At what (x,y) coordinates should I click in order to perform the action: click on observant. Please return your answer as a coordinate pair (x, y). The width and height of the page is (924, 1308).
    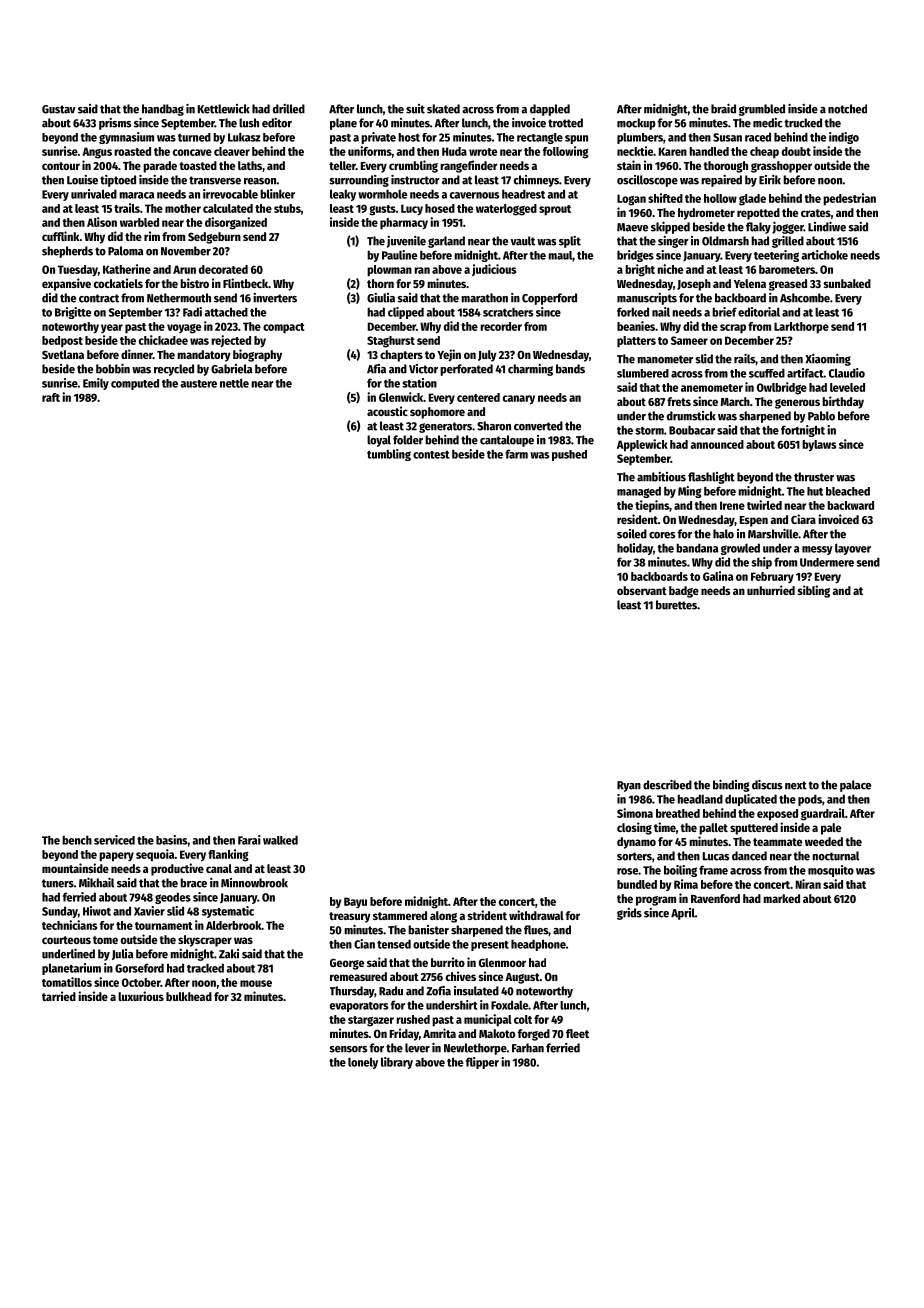
    Looking at the image, I should click on (642, 590).
